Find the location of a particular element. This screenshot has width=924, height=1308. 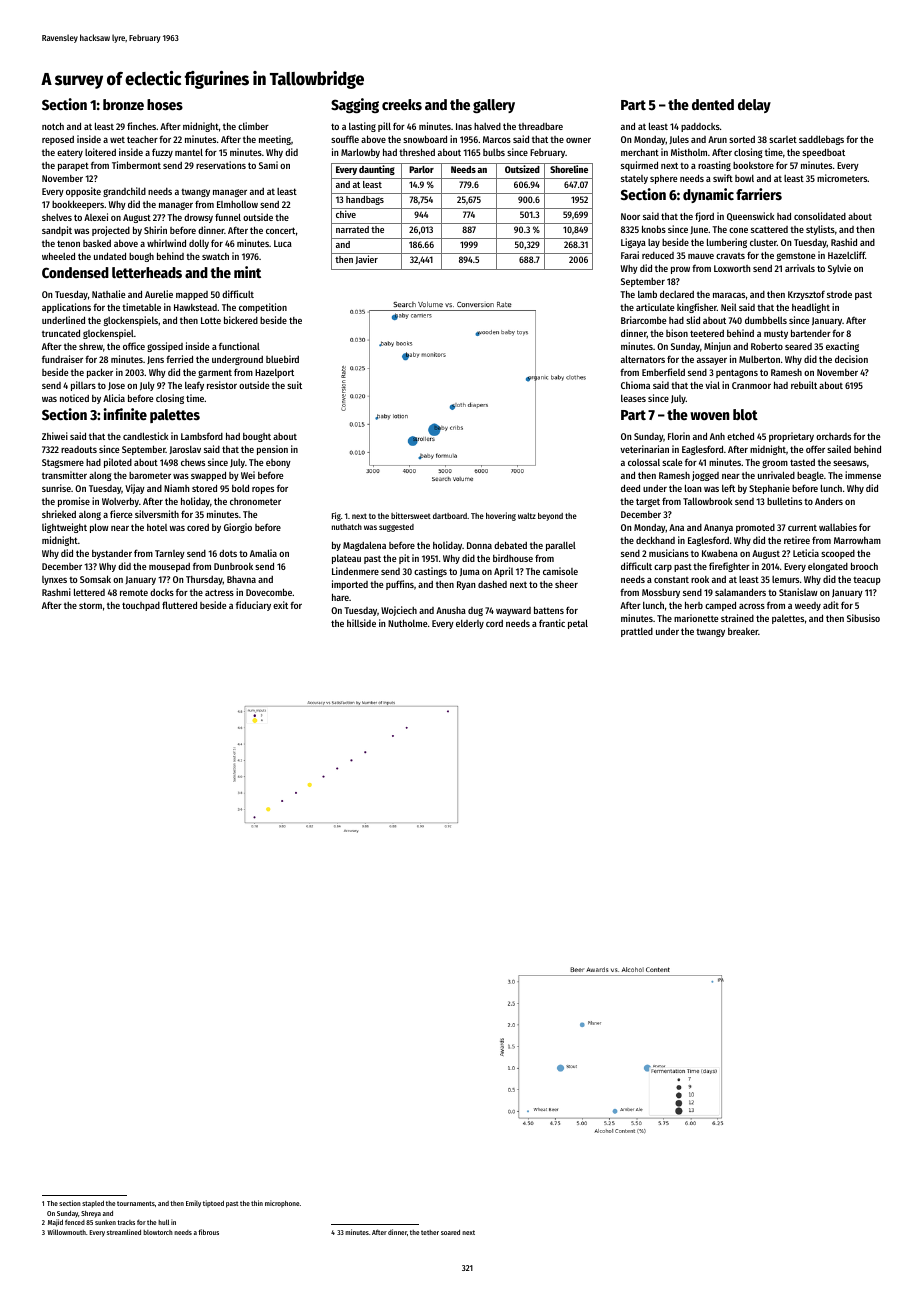

fiduciary is located at coordinates (253, 606).
